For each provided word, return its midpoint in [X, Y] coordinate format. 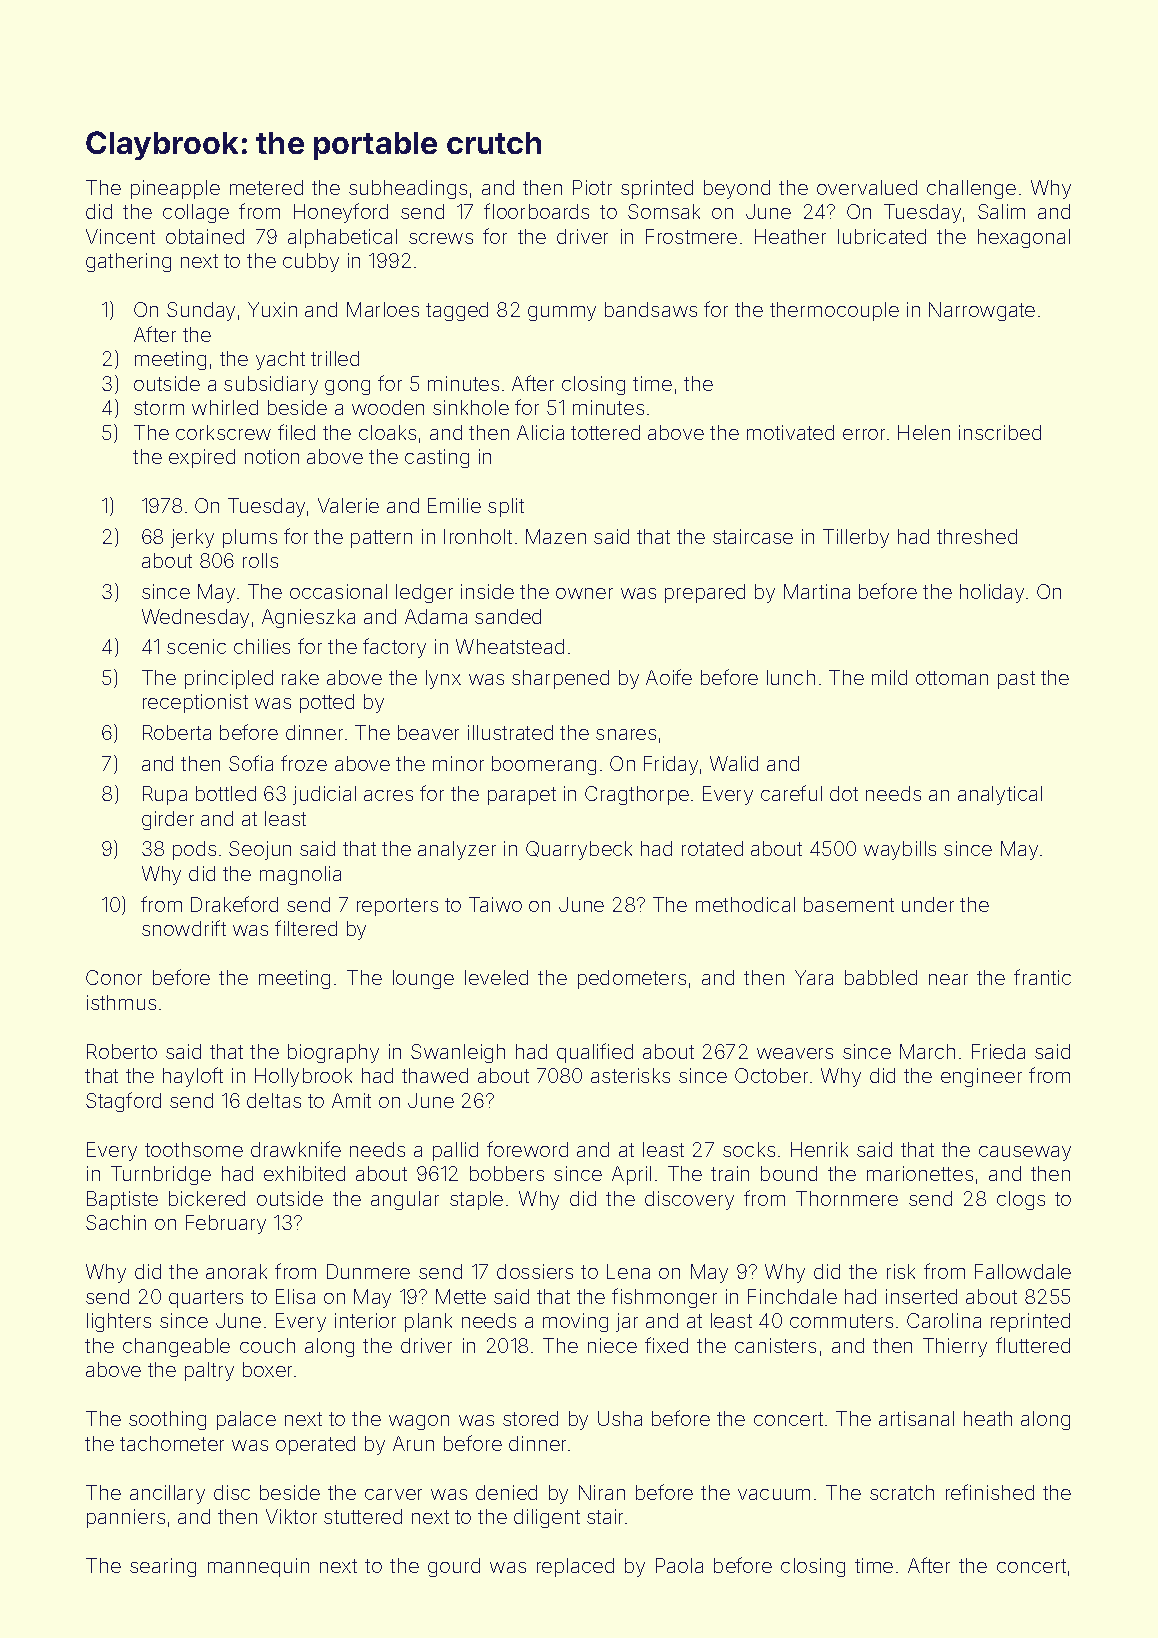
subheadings [408, 189]
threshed [977, 536]
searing [163, 1567]
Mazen [556, 536]
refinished [990, 1492]
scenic [196, 646]
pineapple [175, 189]
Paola [679, 1565]
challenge [971, 189]
